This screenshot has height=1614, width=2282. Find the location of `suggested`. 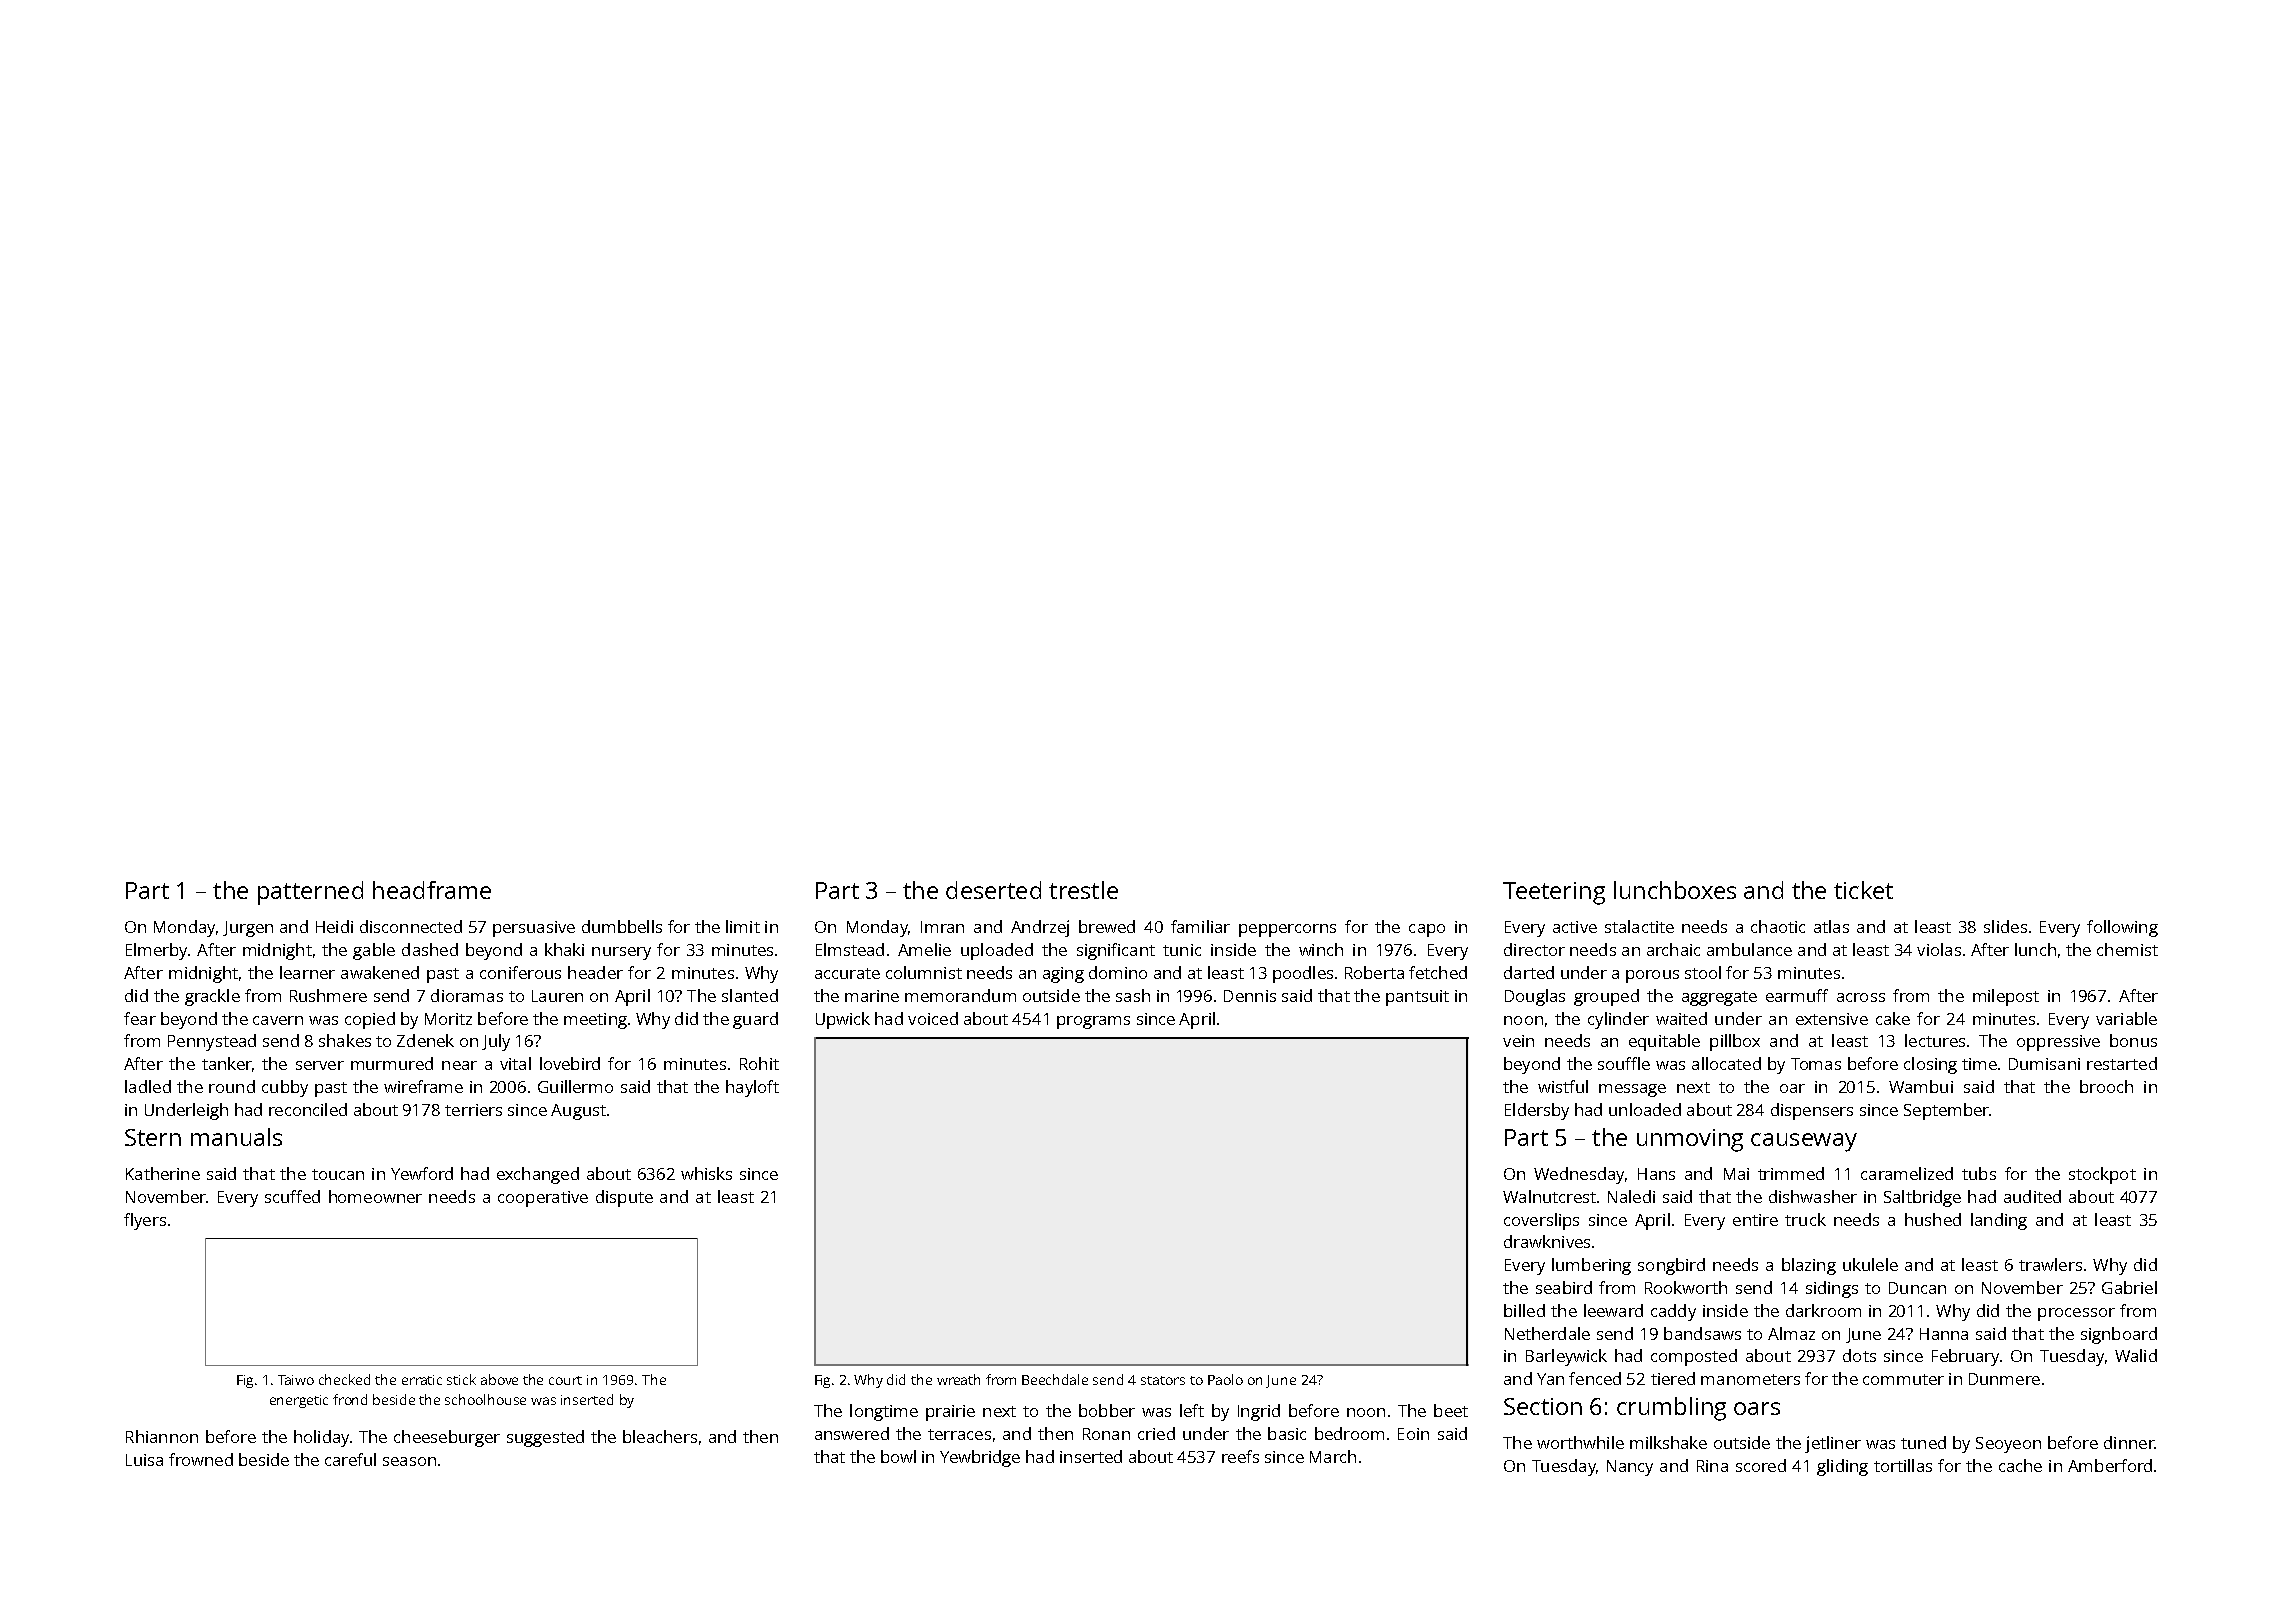

suggested is located at coordinates (545, 1438).
